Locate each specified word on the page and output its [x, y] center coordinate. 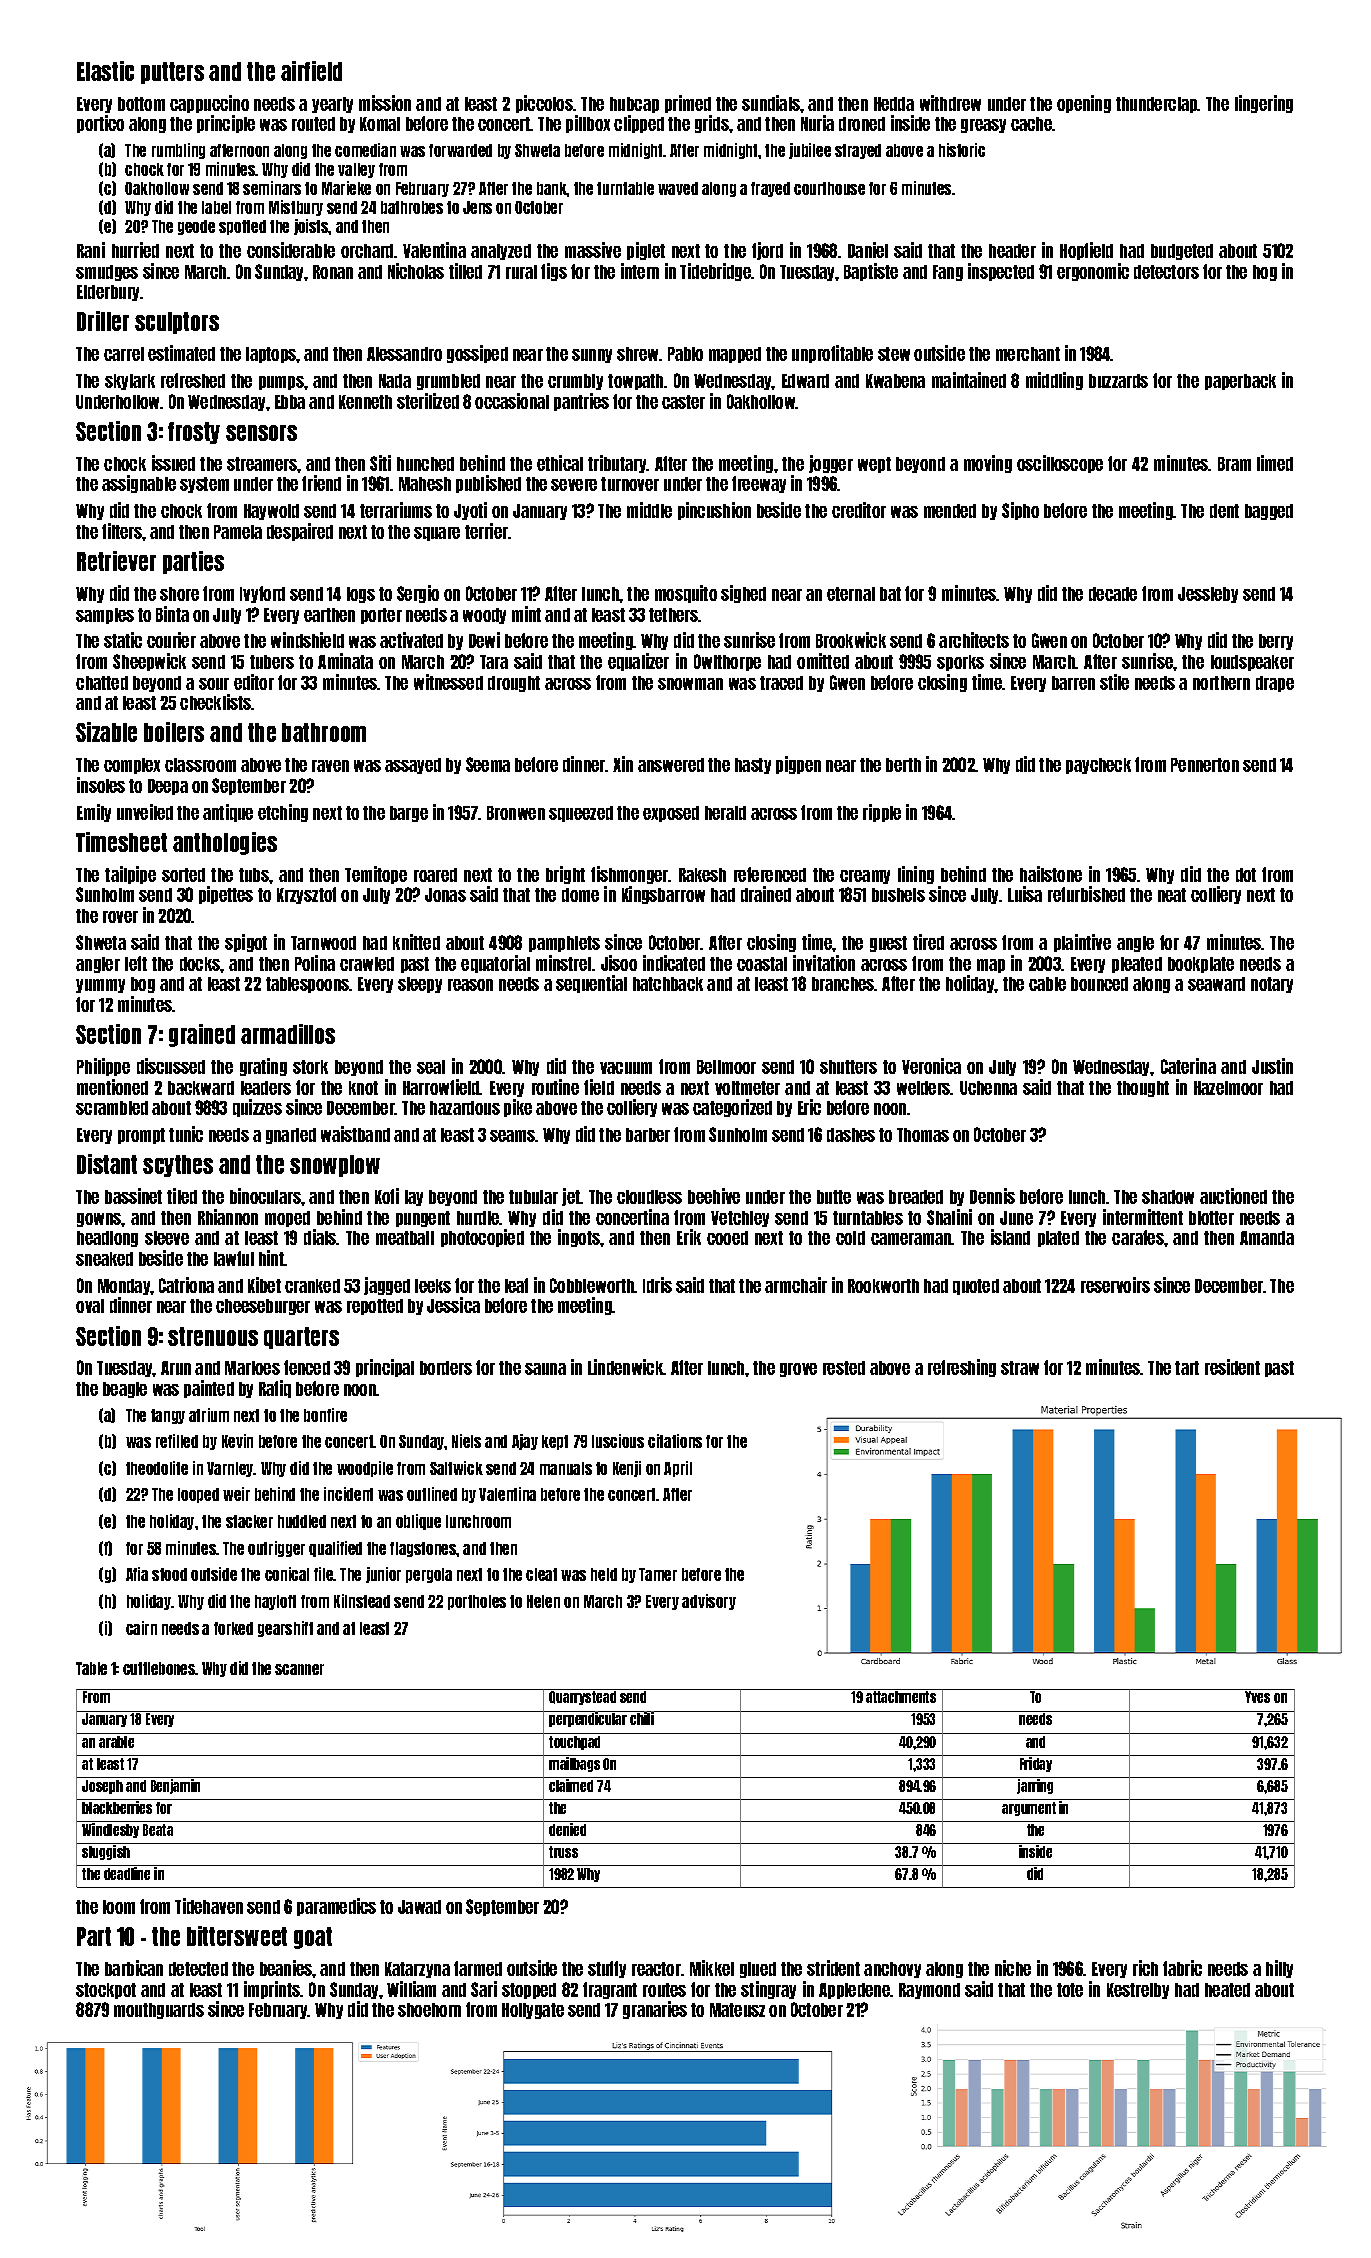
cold [850, 1238]
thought [1143, 1089]
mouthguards [159, 2011]
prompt [141, 1136]
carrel [124, 354]
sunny [592, 356]
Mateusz [737, 2010]
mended [950, 511]
